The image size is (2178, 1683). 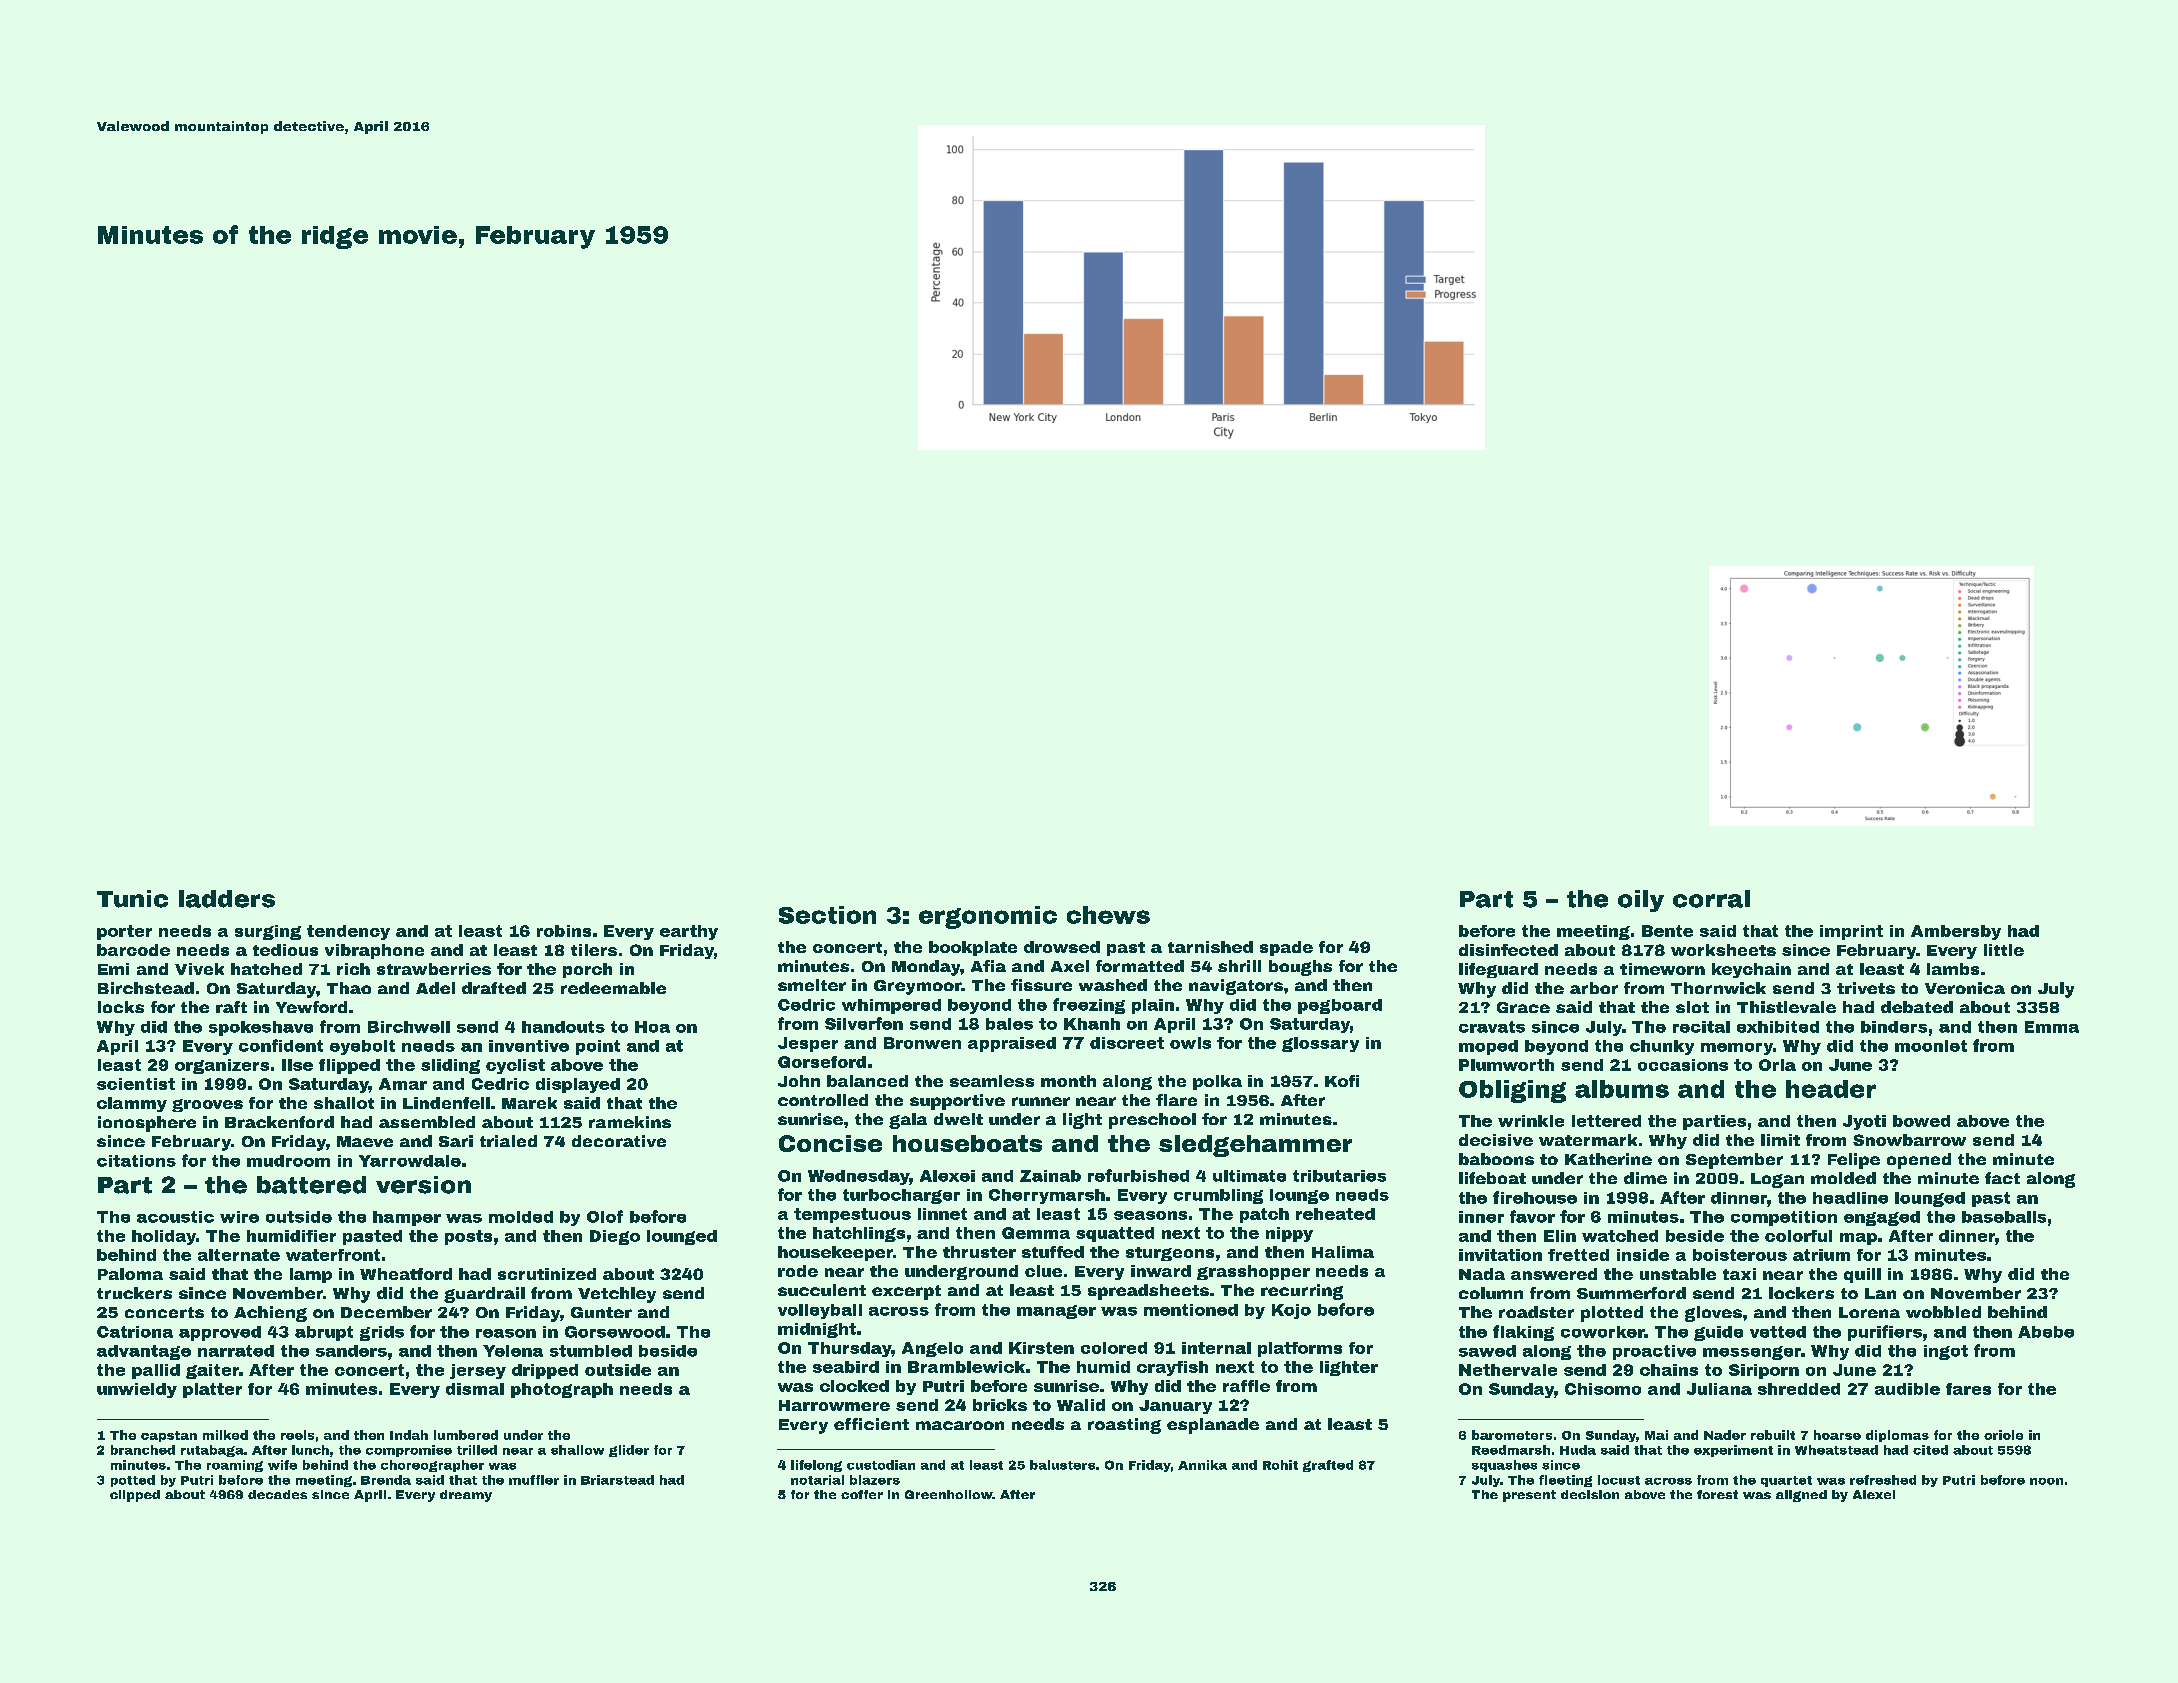 What do you see at coordinates (1536, 1312) in the image?
I see `roadster` at bounding box center [1536, 1312].
